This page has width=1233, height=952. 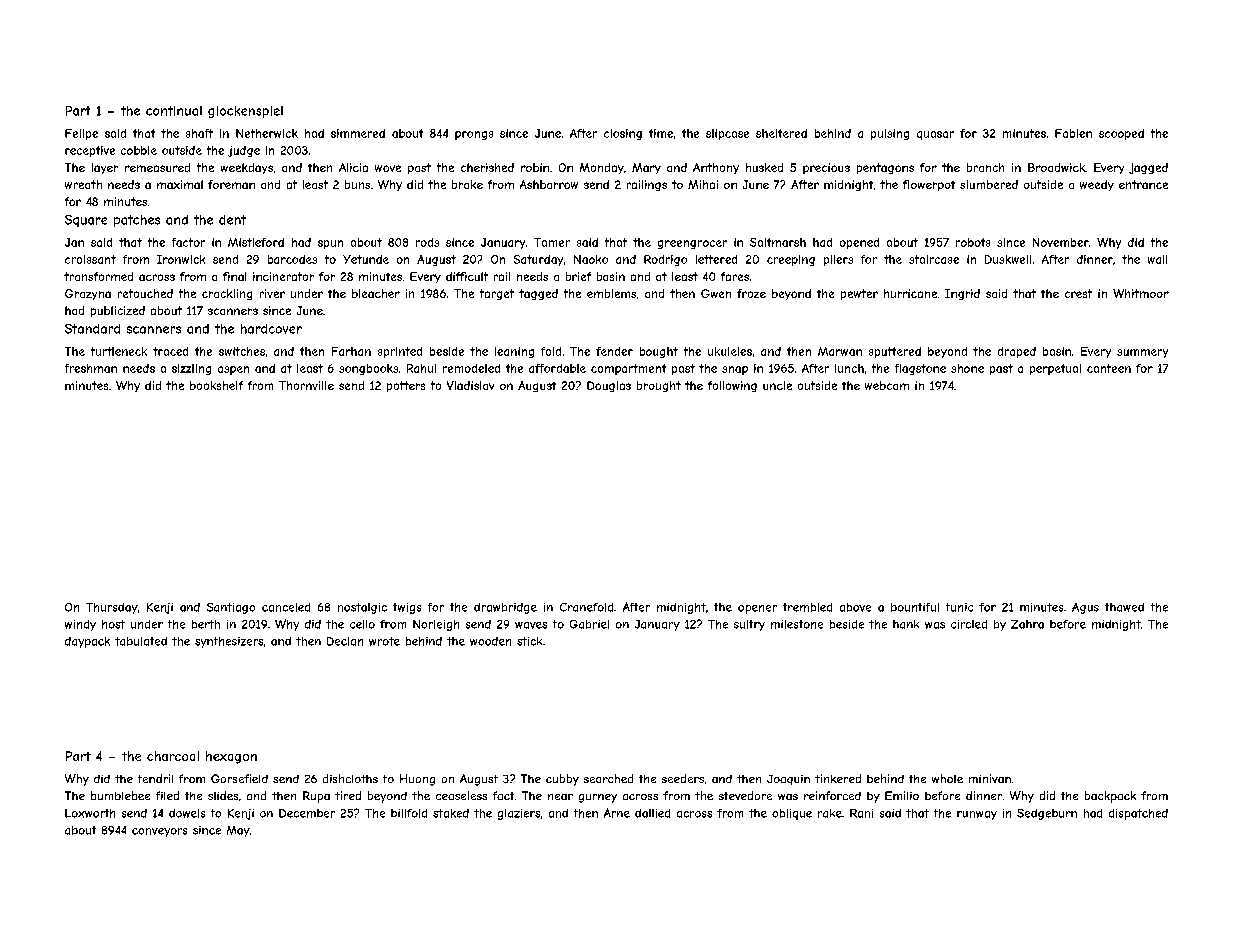 What do you see at coordinates (781, 133) in the page?
I see `sheltered` at bounding box center [781, 133].
